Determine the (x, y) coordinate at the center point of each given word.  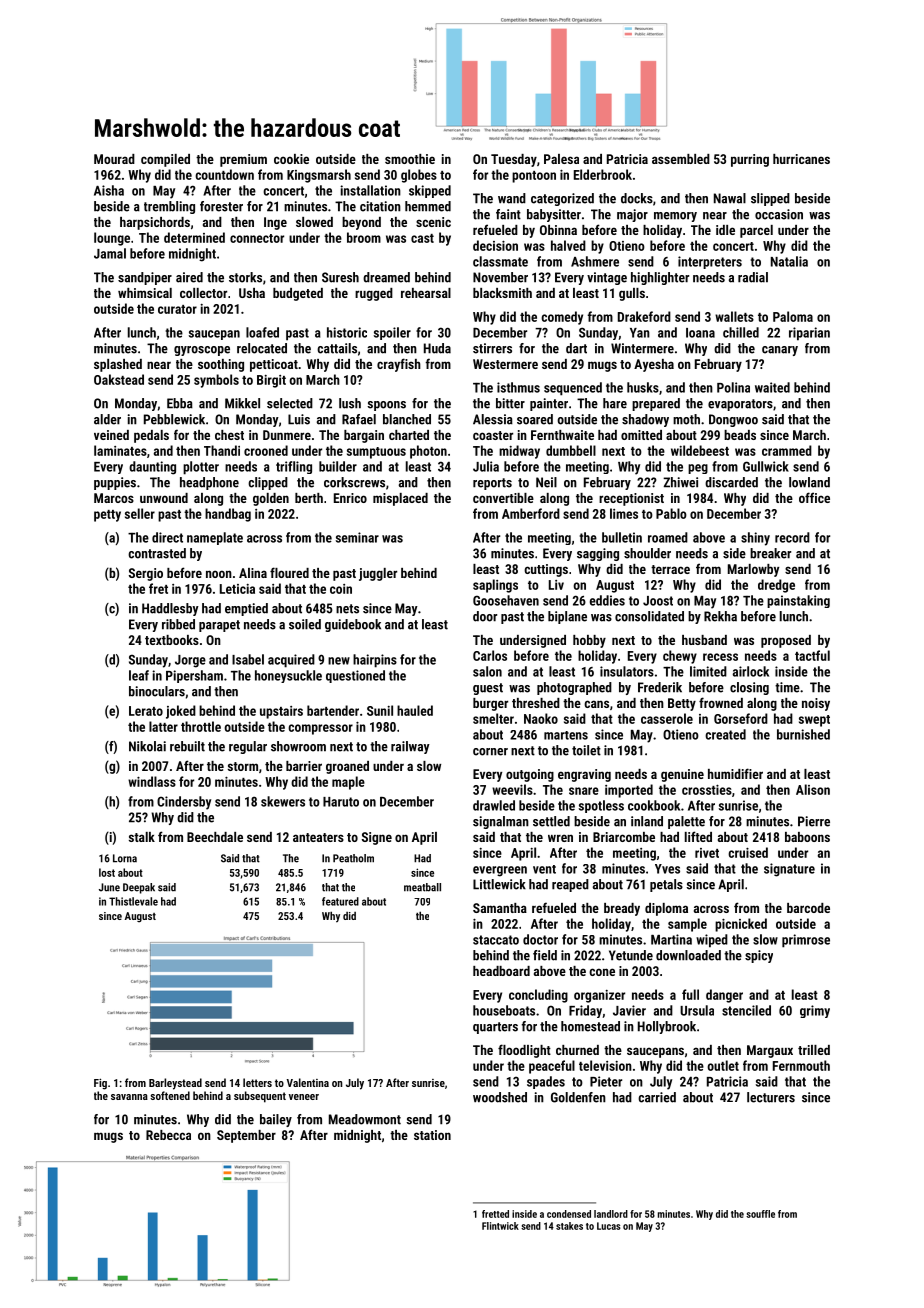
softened (170, 1095)
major (632, 215)
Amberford (531, 513)
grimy (815, 1011)
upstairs (281, 712)
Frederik (660, 687)
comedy (562, 318)
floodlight (524, 1051)
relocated (262, 348)
